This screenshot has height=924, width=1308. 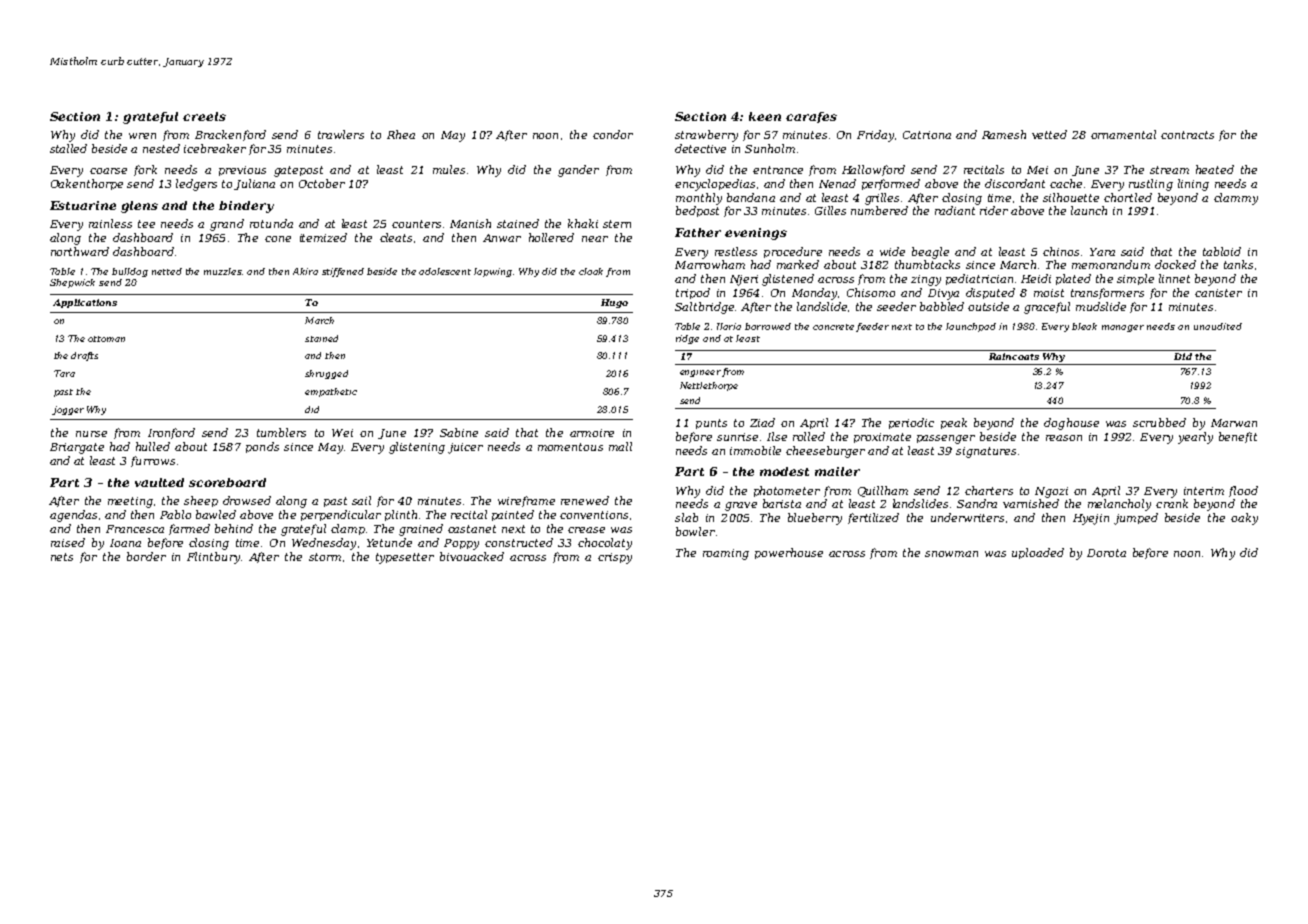 What do you see at coordinates (595, 239) in the screenshot?
I see `near` at bounding box center [595, 239].
